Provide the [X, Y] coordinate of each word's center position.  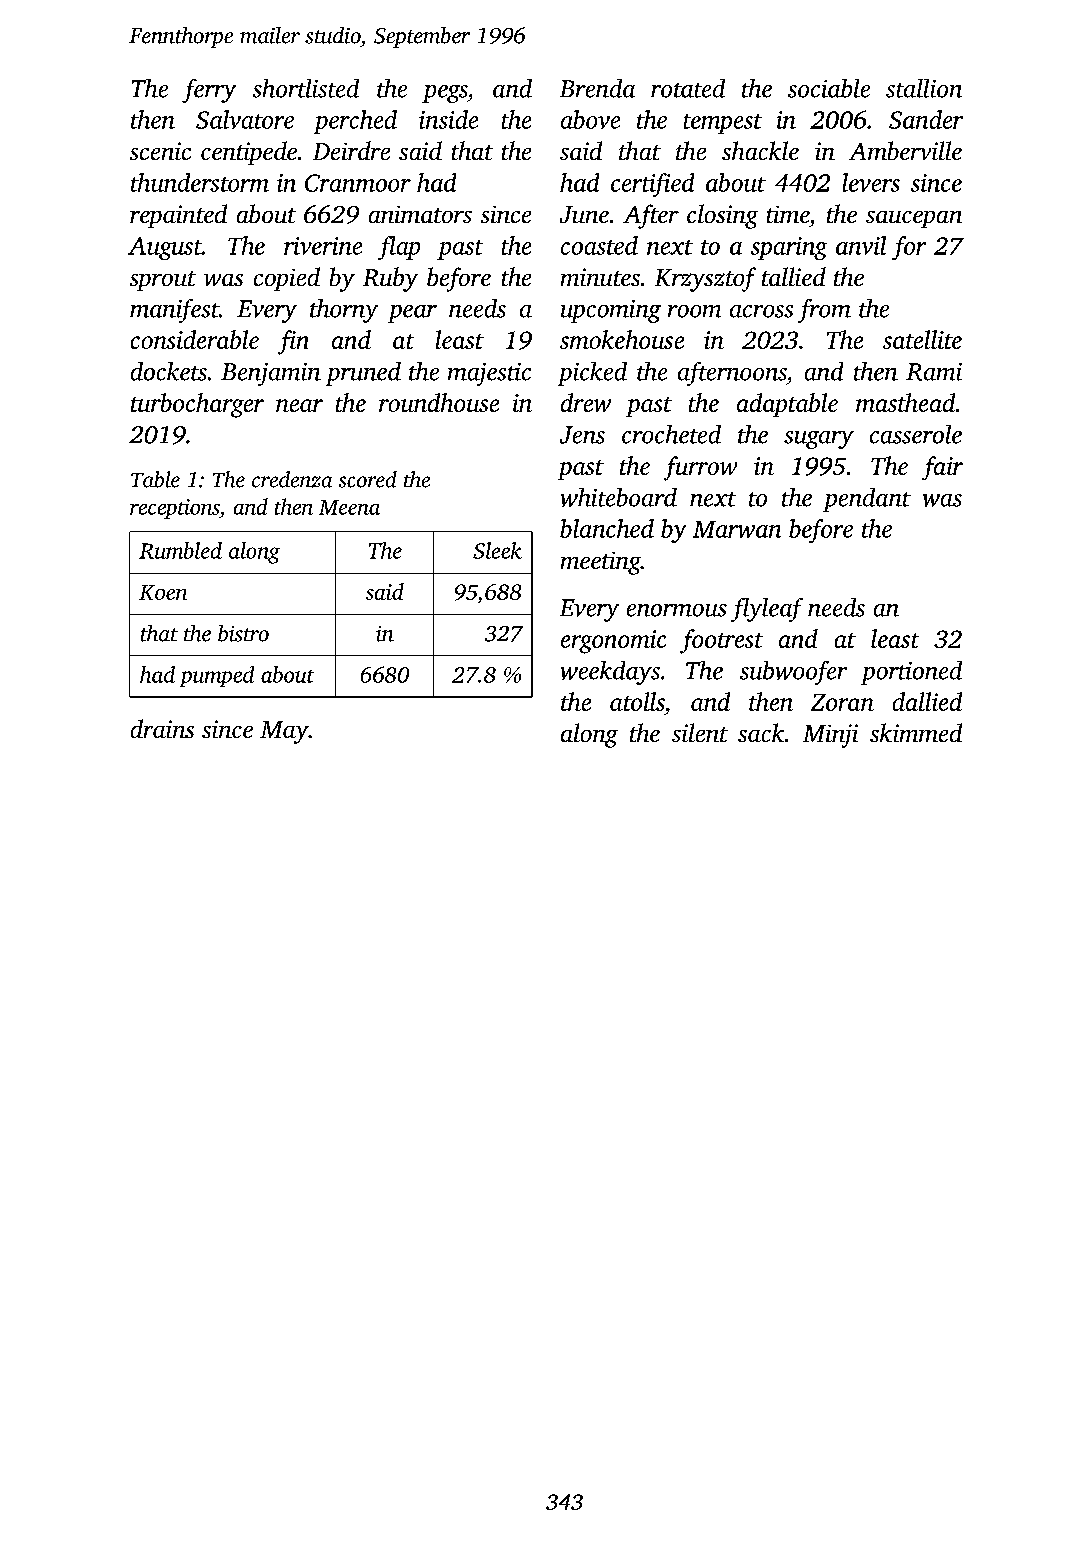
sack [761, 732]
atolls [637, 701]
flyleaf [767, 610]
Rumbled [180, 550]
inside [448, 119]
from [824, 311]
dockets [169, 371]
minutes [600, 277]
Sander [926, 119]
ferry [209, 91]
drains [162, 728]
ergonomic [613, 642]
